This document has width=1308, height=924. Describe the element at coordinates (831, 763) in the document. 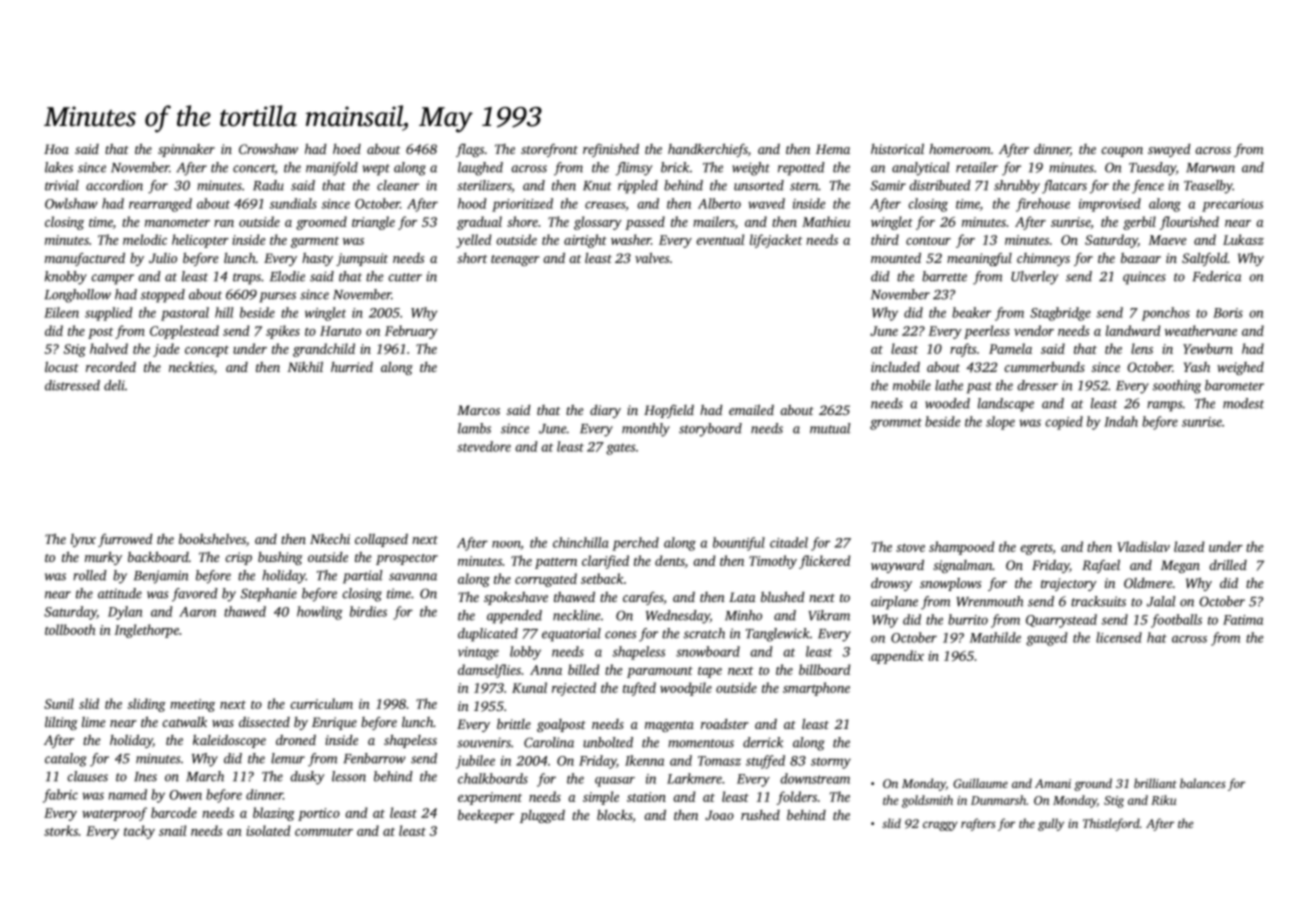

I see `stormy` at that location.
